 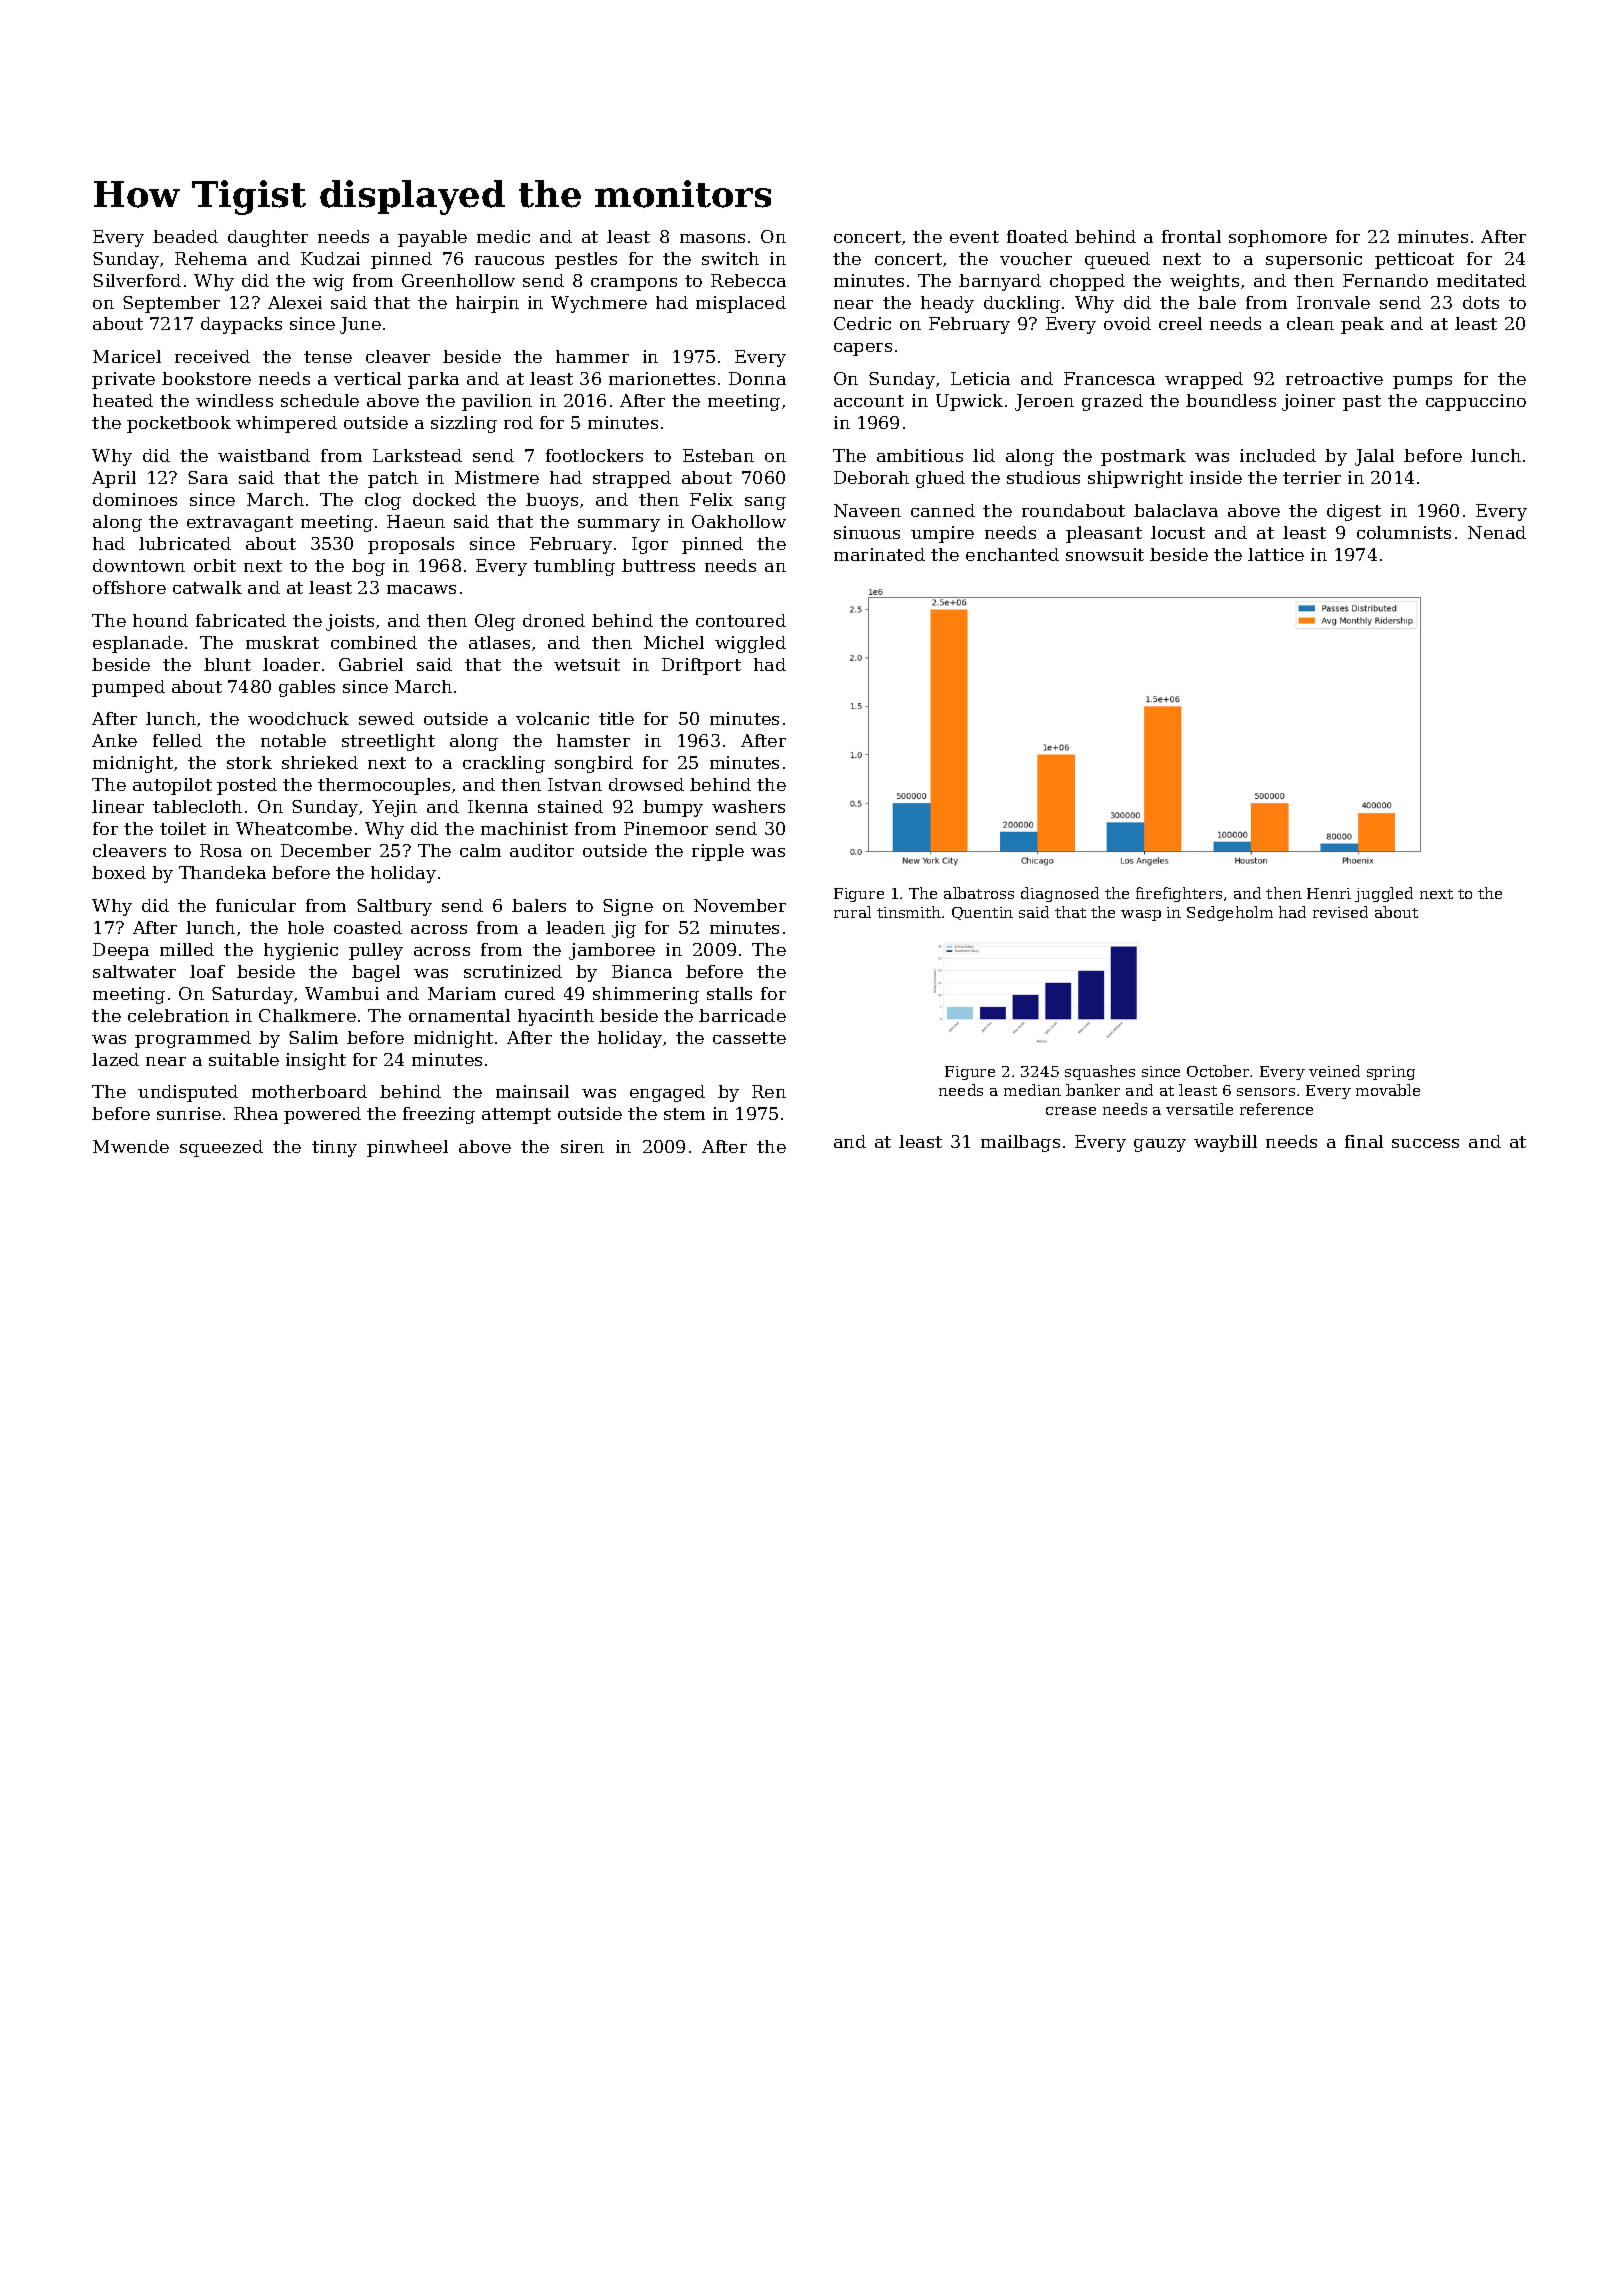 What do you see at coordinates (666, 828) in the document?
I see `Pinemoor` at bounding box center [666, 828].
